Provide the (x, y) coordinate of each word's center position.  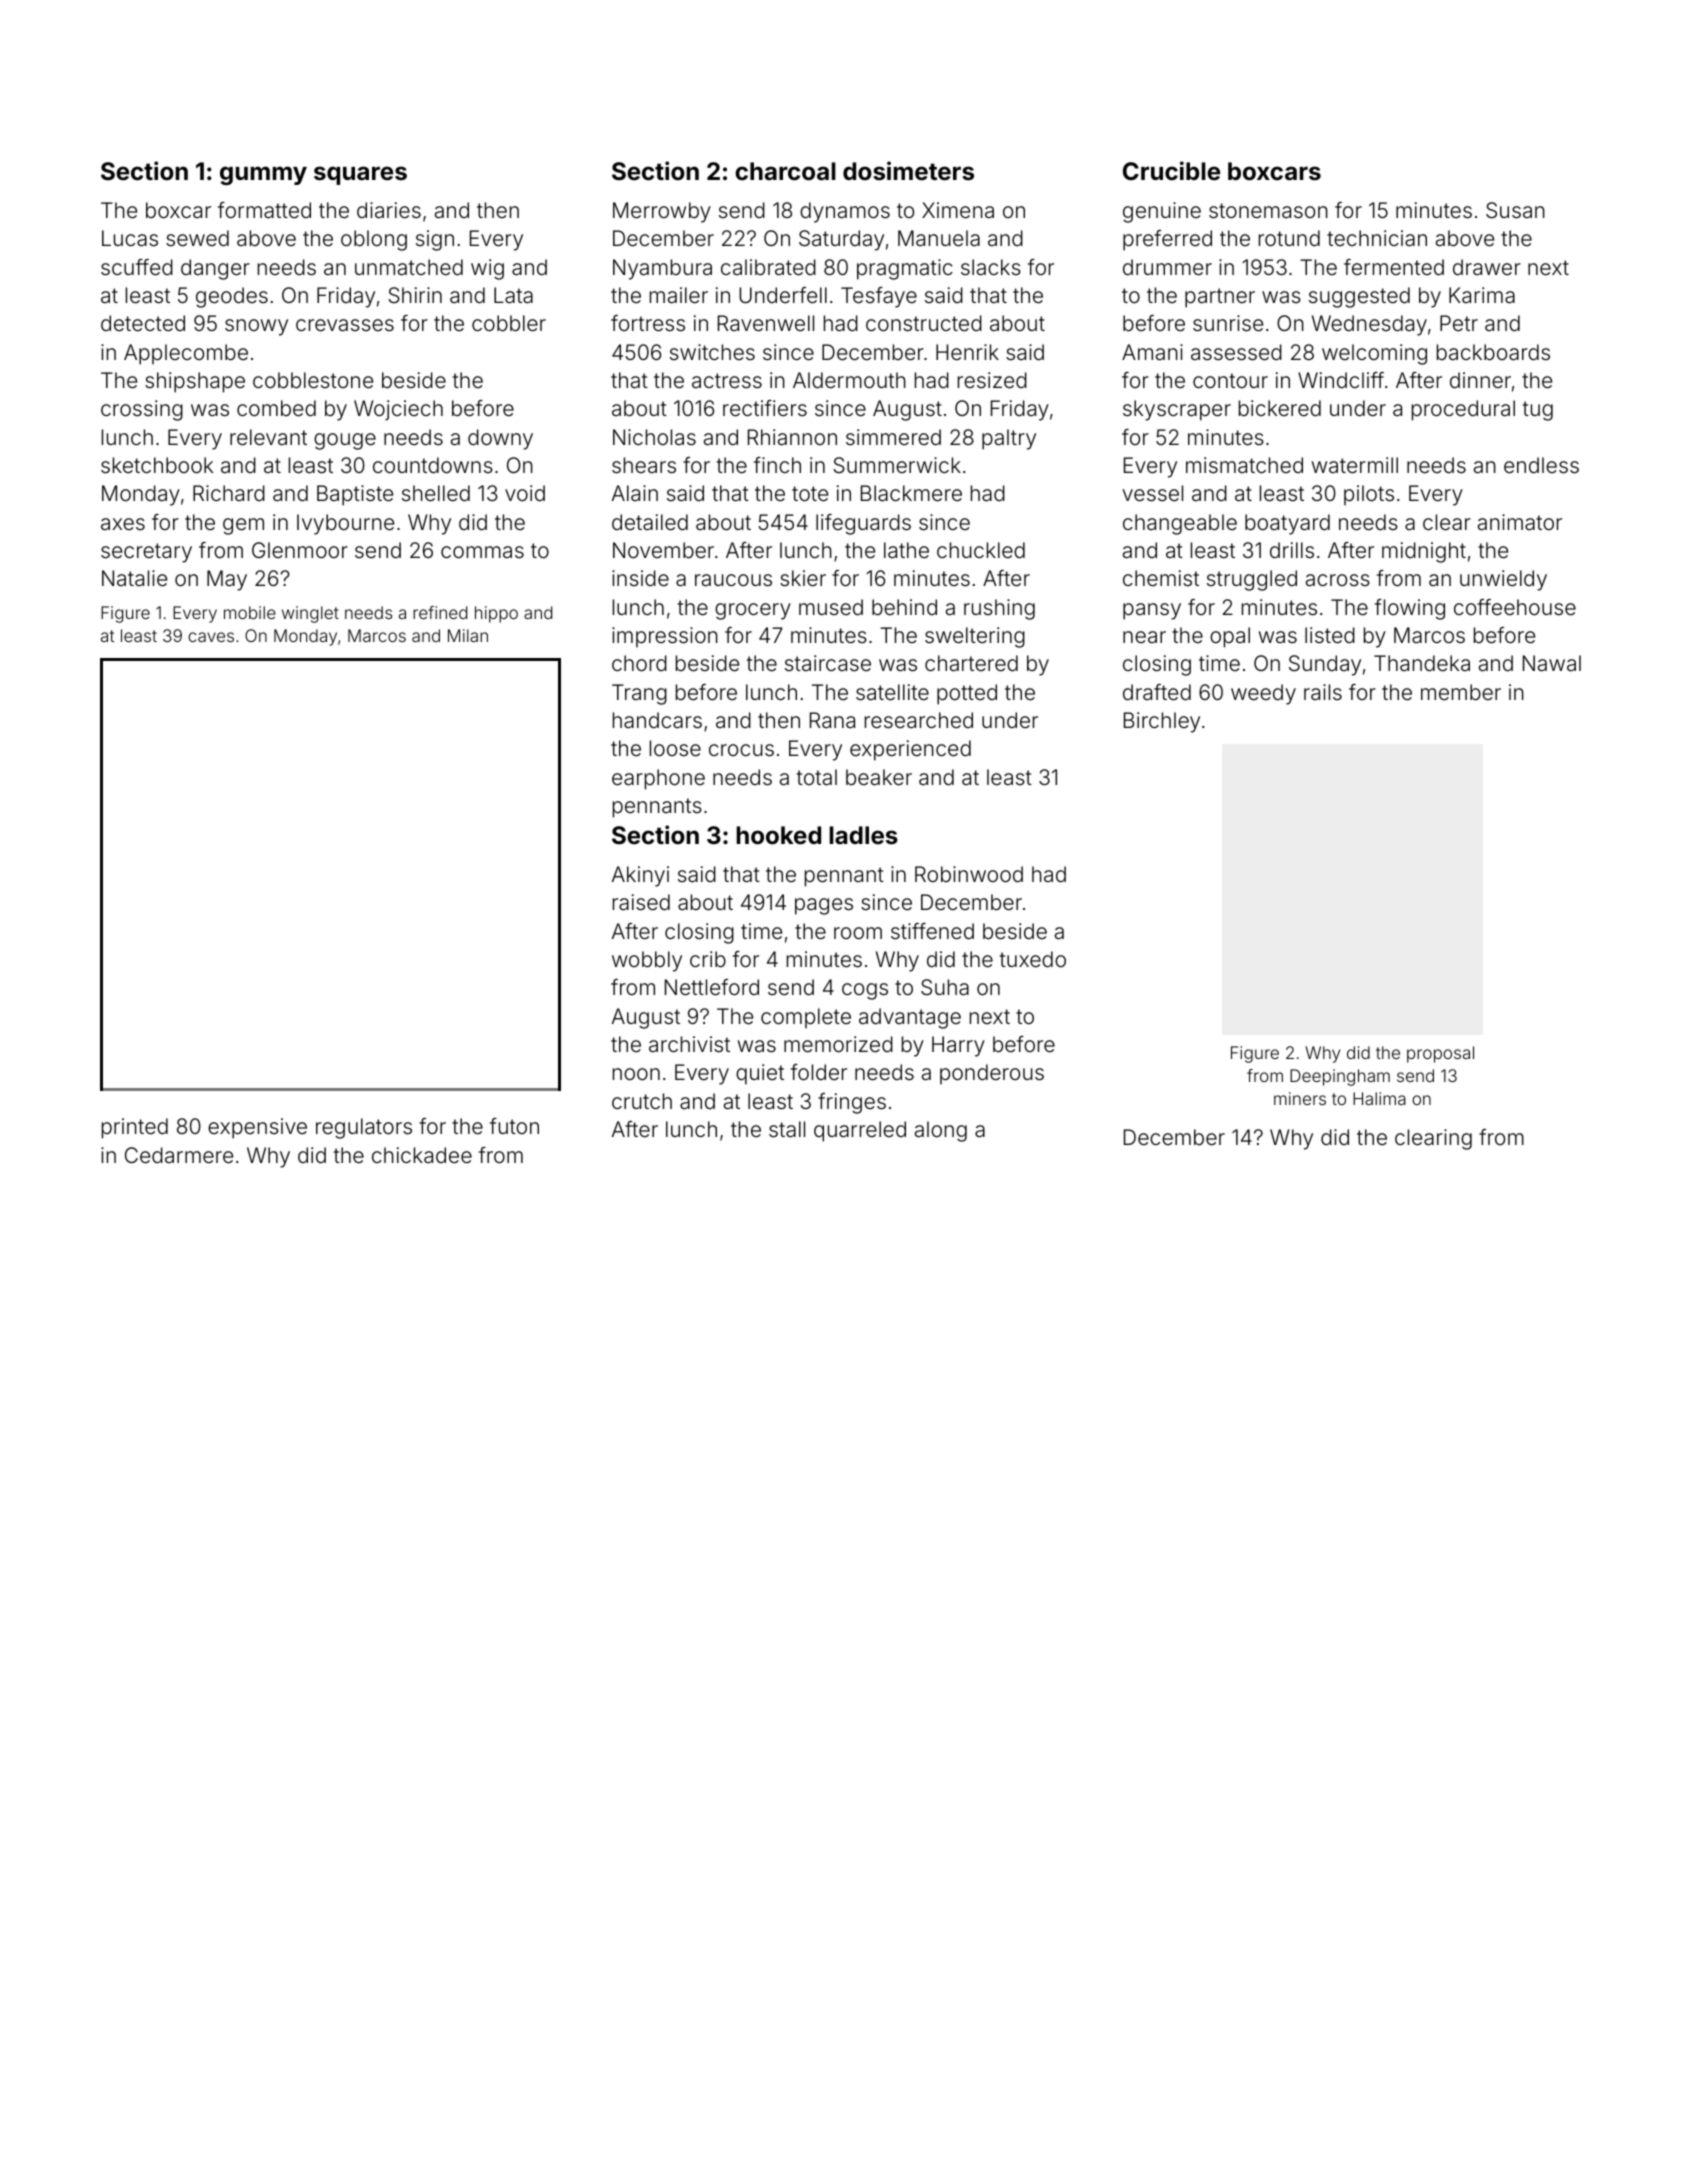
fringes (852, 1103)
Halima (1379, 1098)
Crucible (1171, 171)
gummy (263, 175)
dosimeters (908, 171)
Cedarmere (179, 1155)
